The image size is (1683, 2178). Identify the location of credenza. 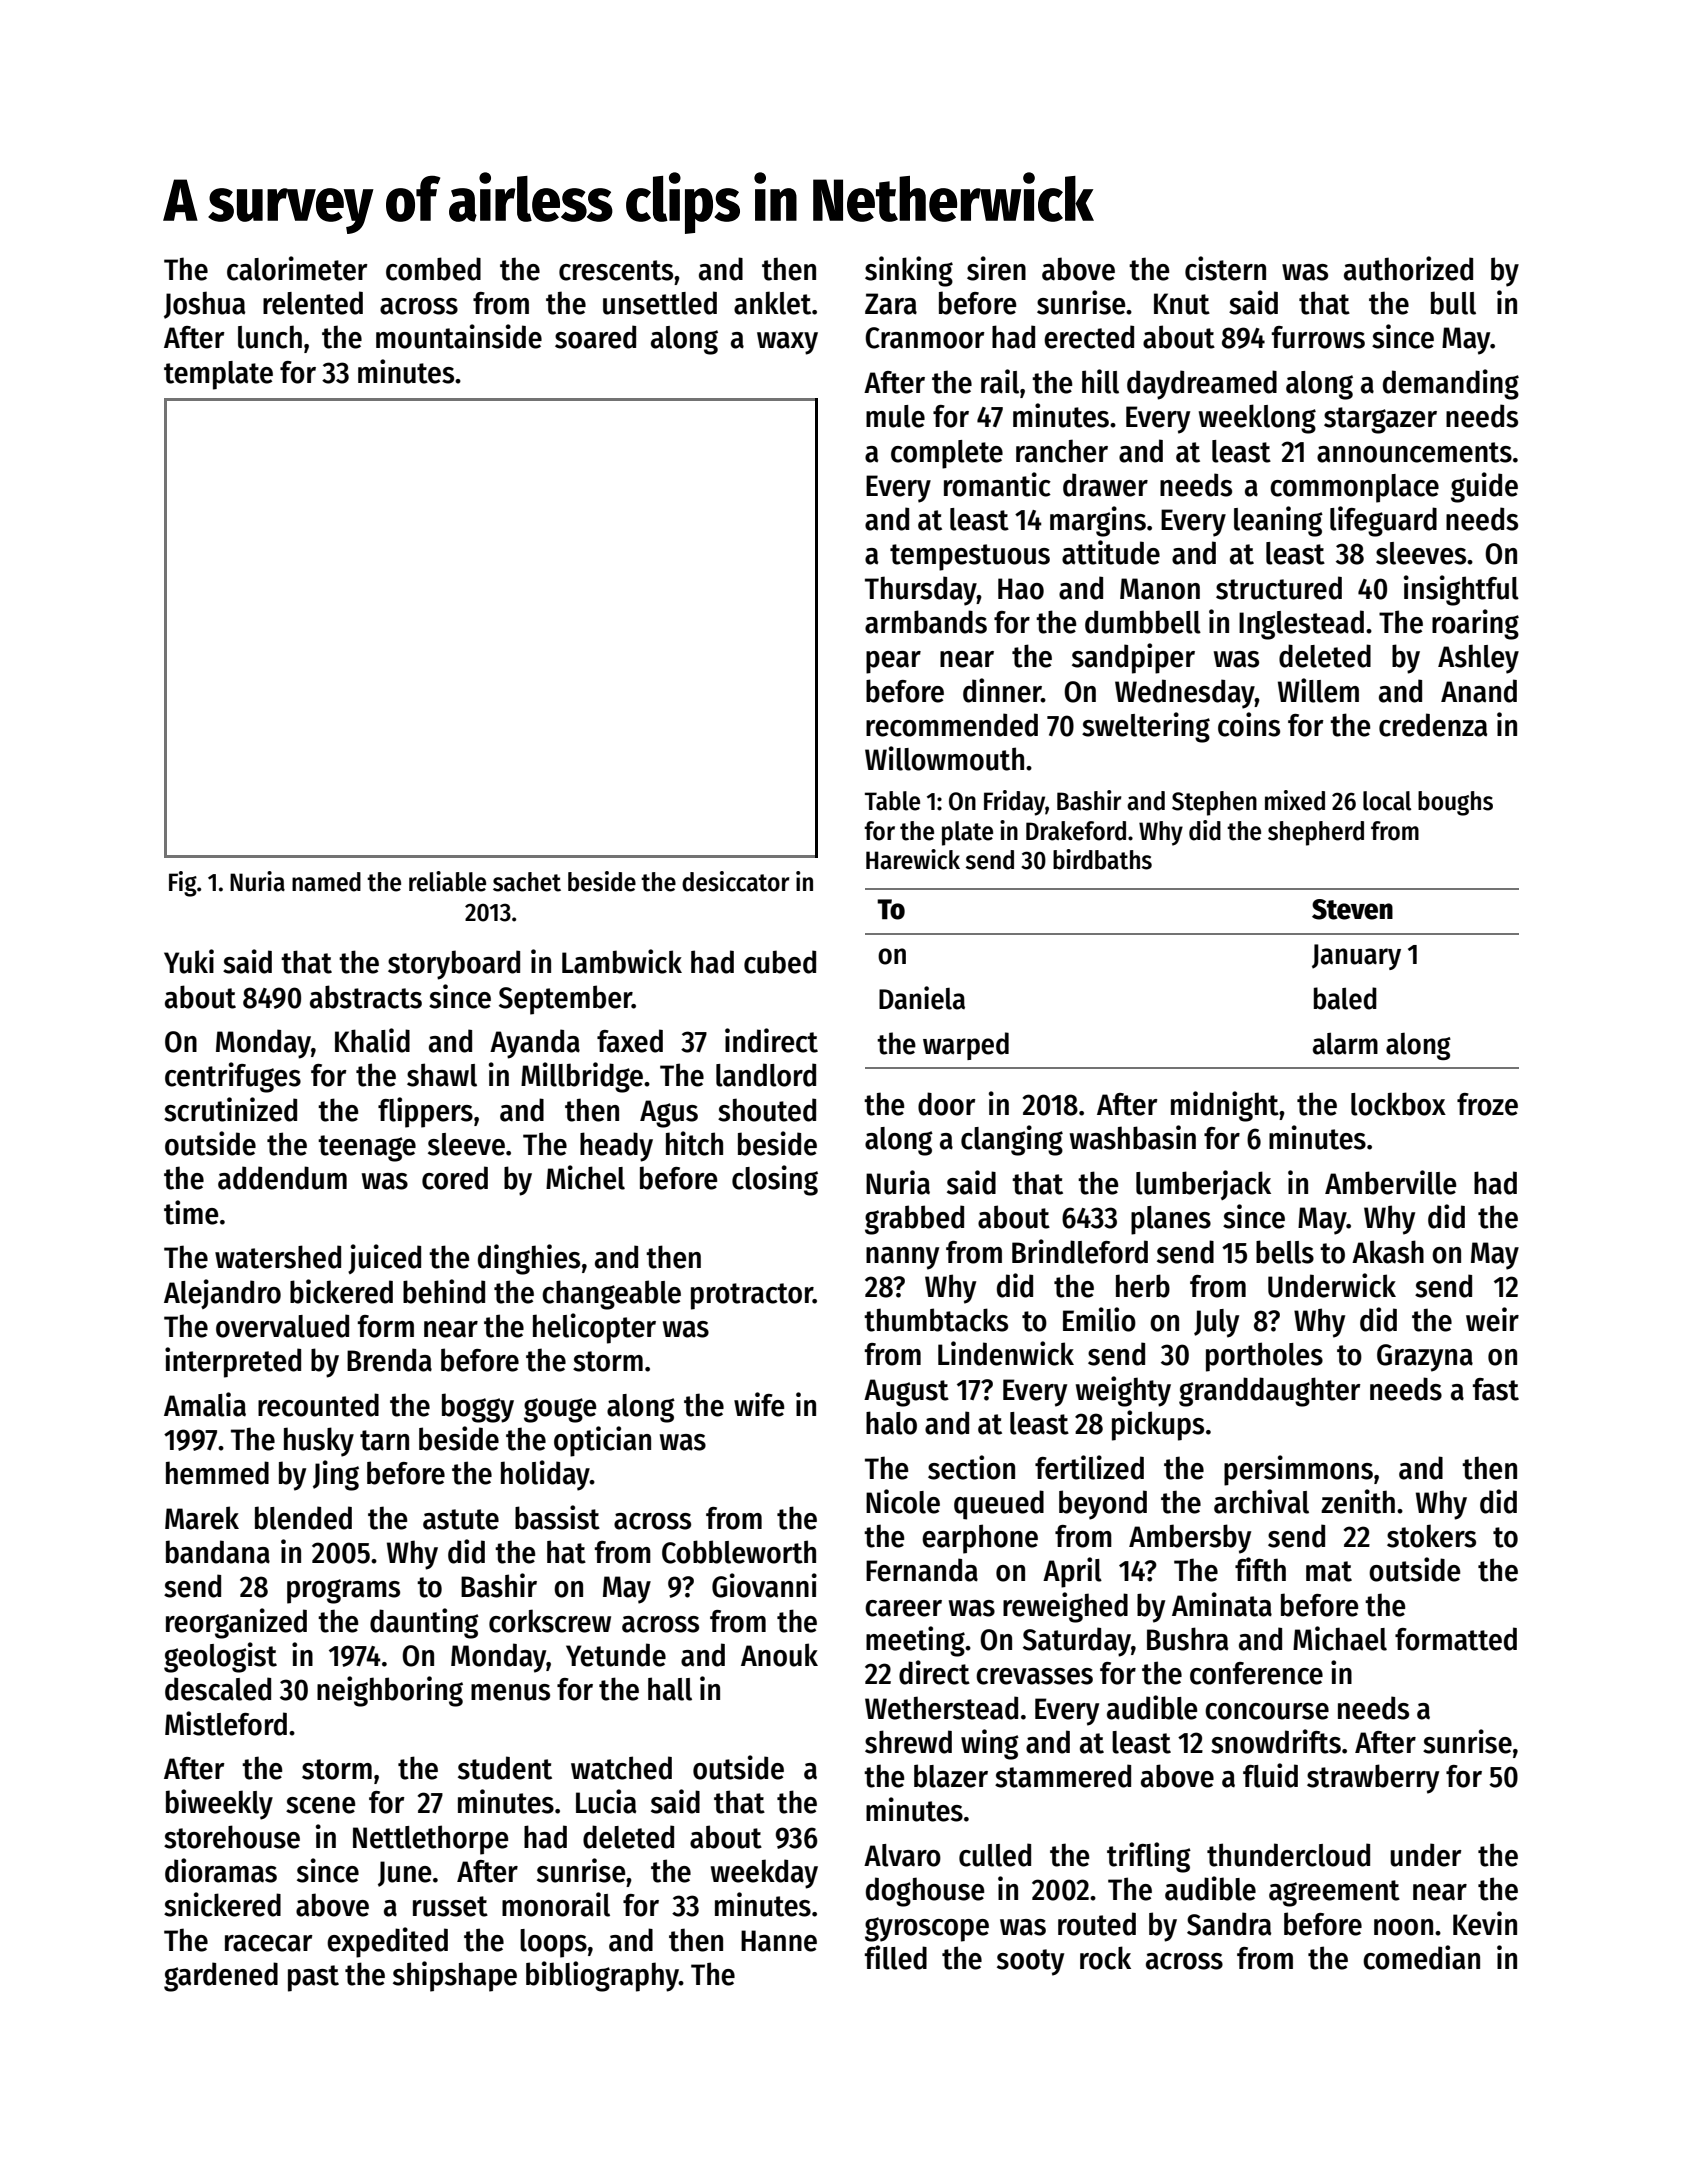
(1433, 725).
